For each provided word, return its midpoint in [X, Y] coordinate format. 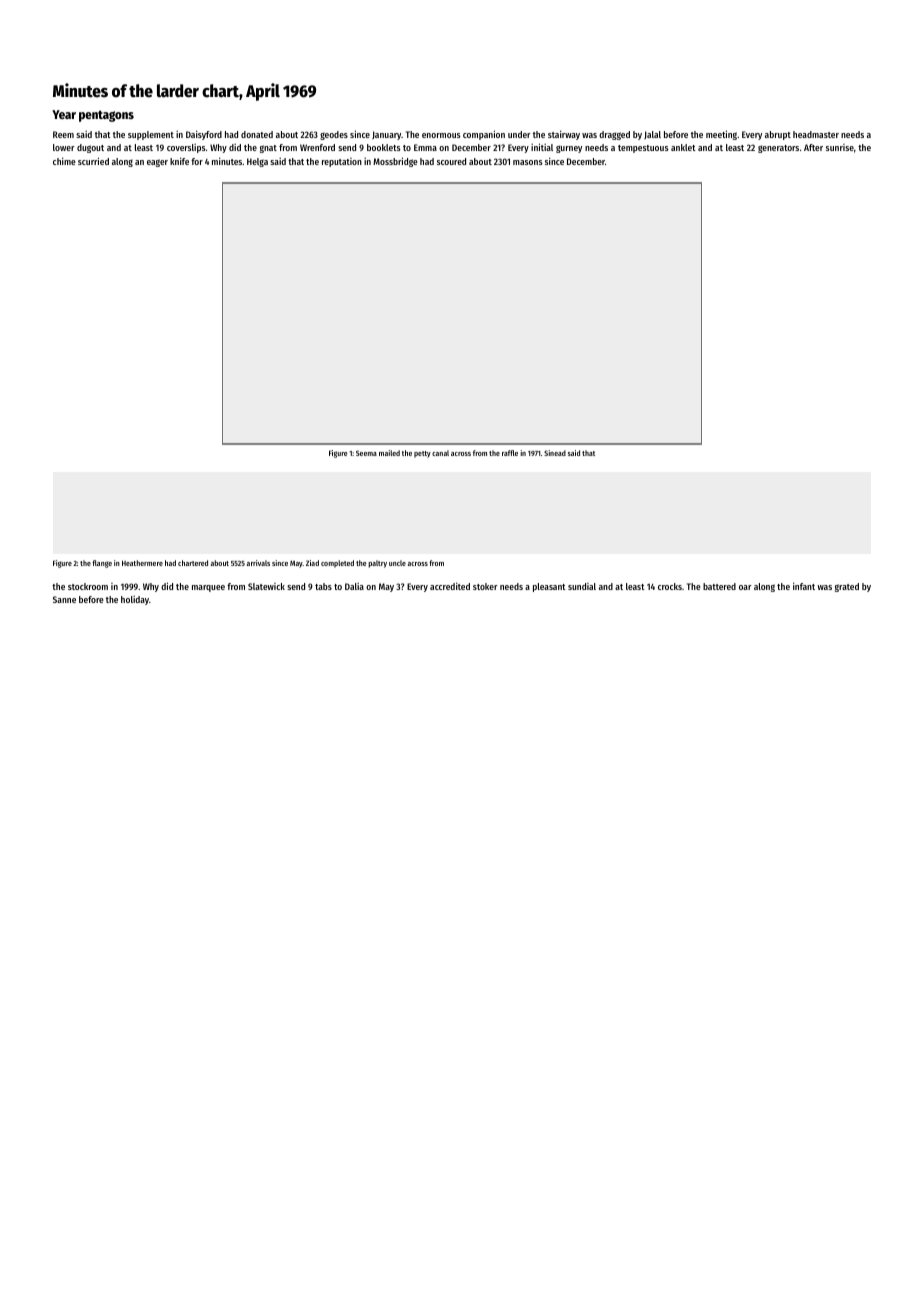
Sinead [555, 453]
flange [102, 564]
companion [484, 135]
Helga [257, 162]
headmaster [816, 134]
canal [440, 453]
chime [64, 161]
